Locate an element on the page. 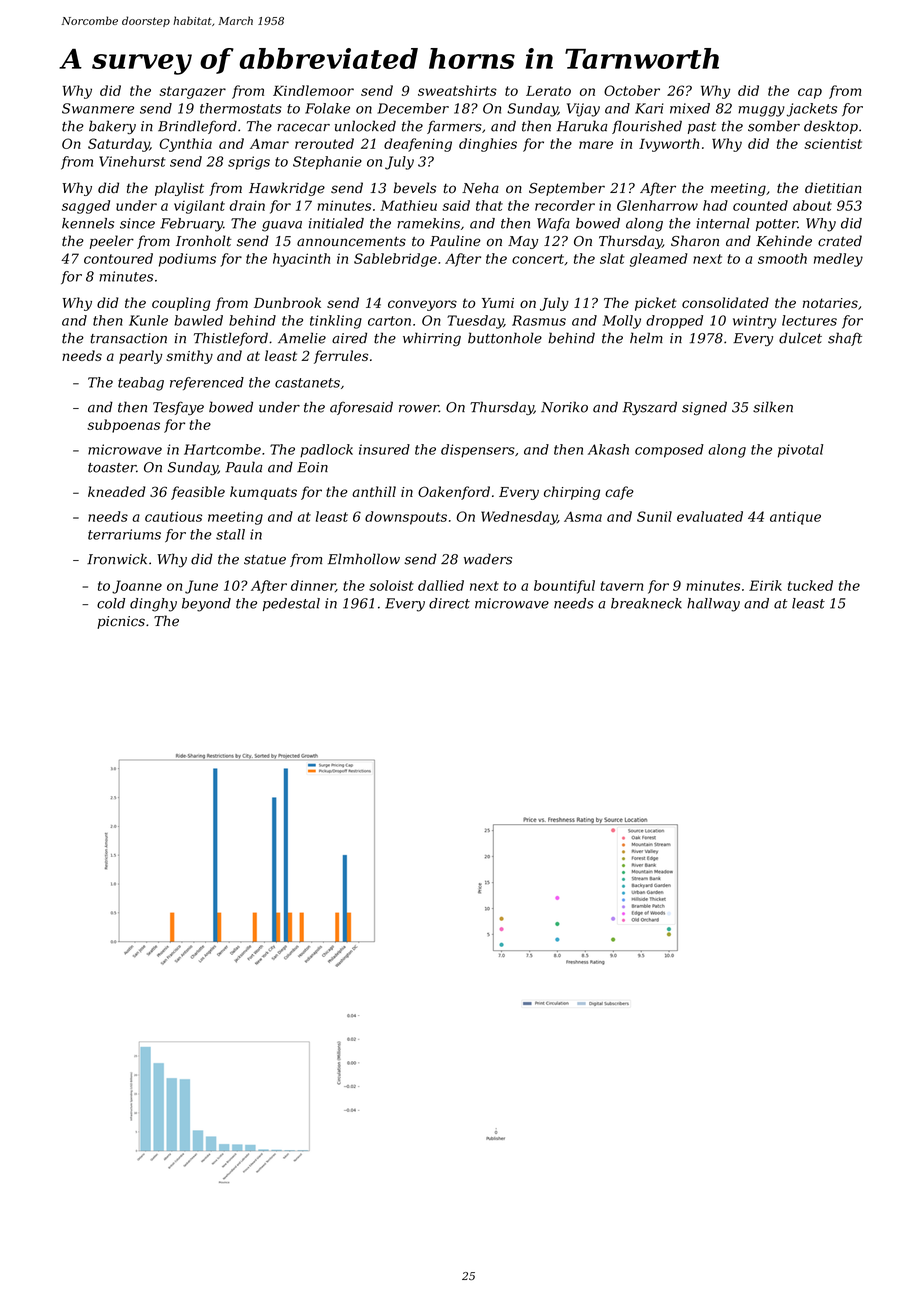 The image size is (924, 1308). beyond is located at coordinates (206, 605).
